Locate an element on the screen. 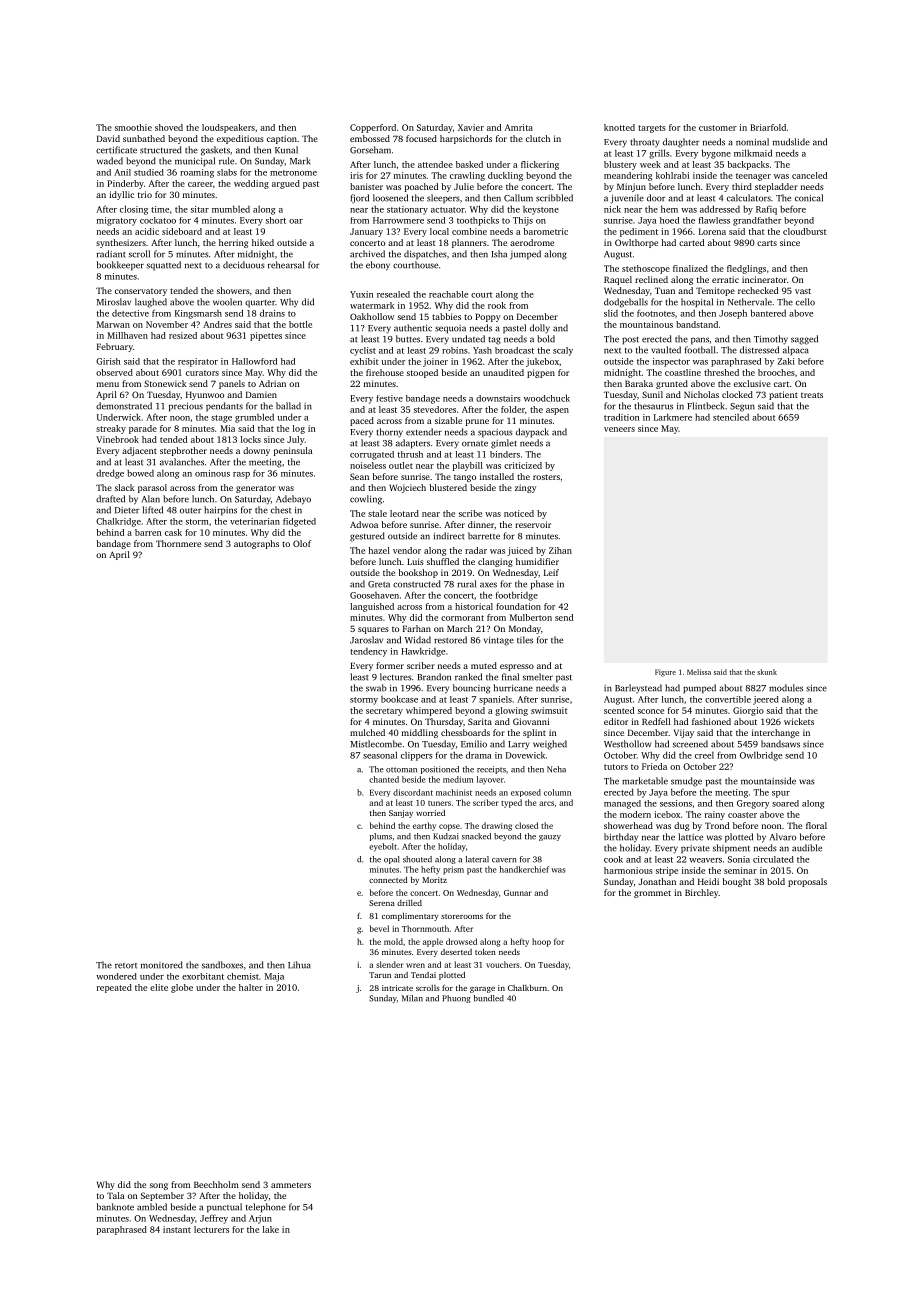 The height and width of the screenshot is (1308, 924). Gunnar is located at coordinates (517, 893).
